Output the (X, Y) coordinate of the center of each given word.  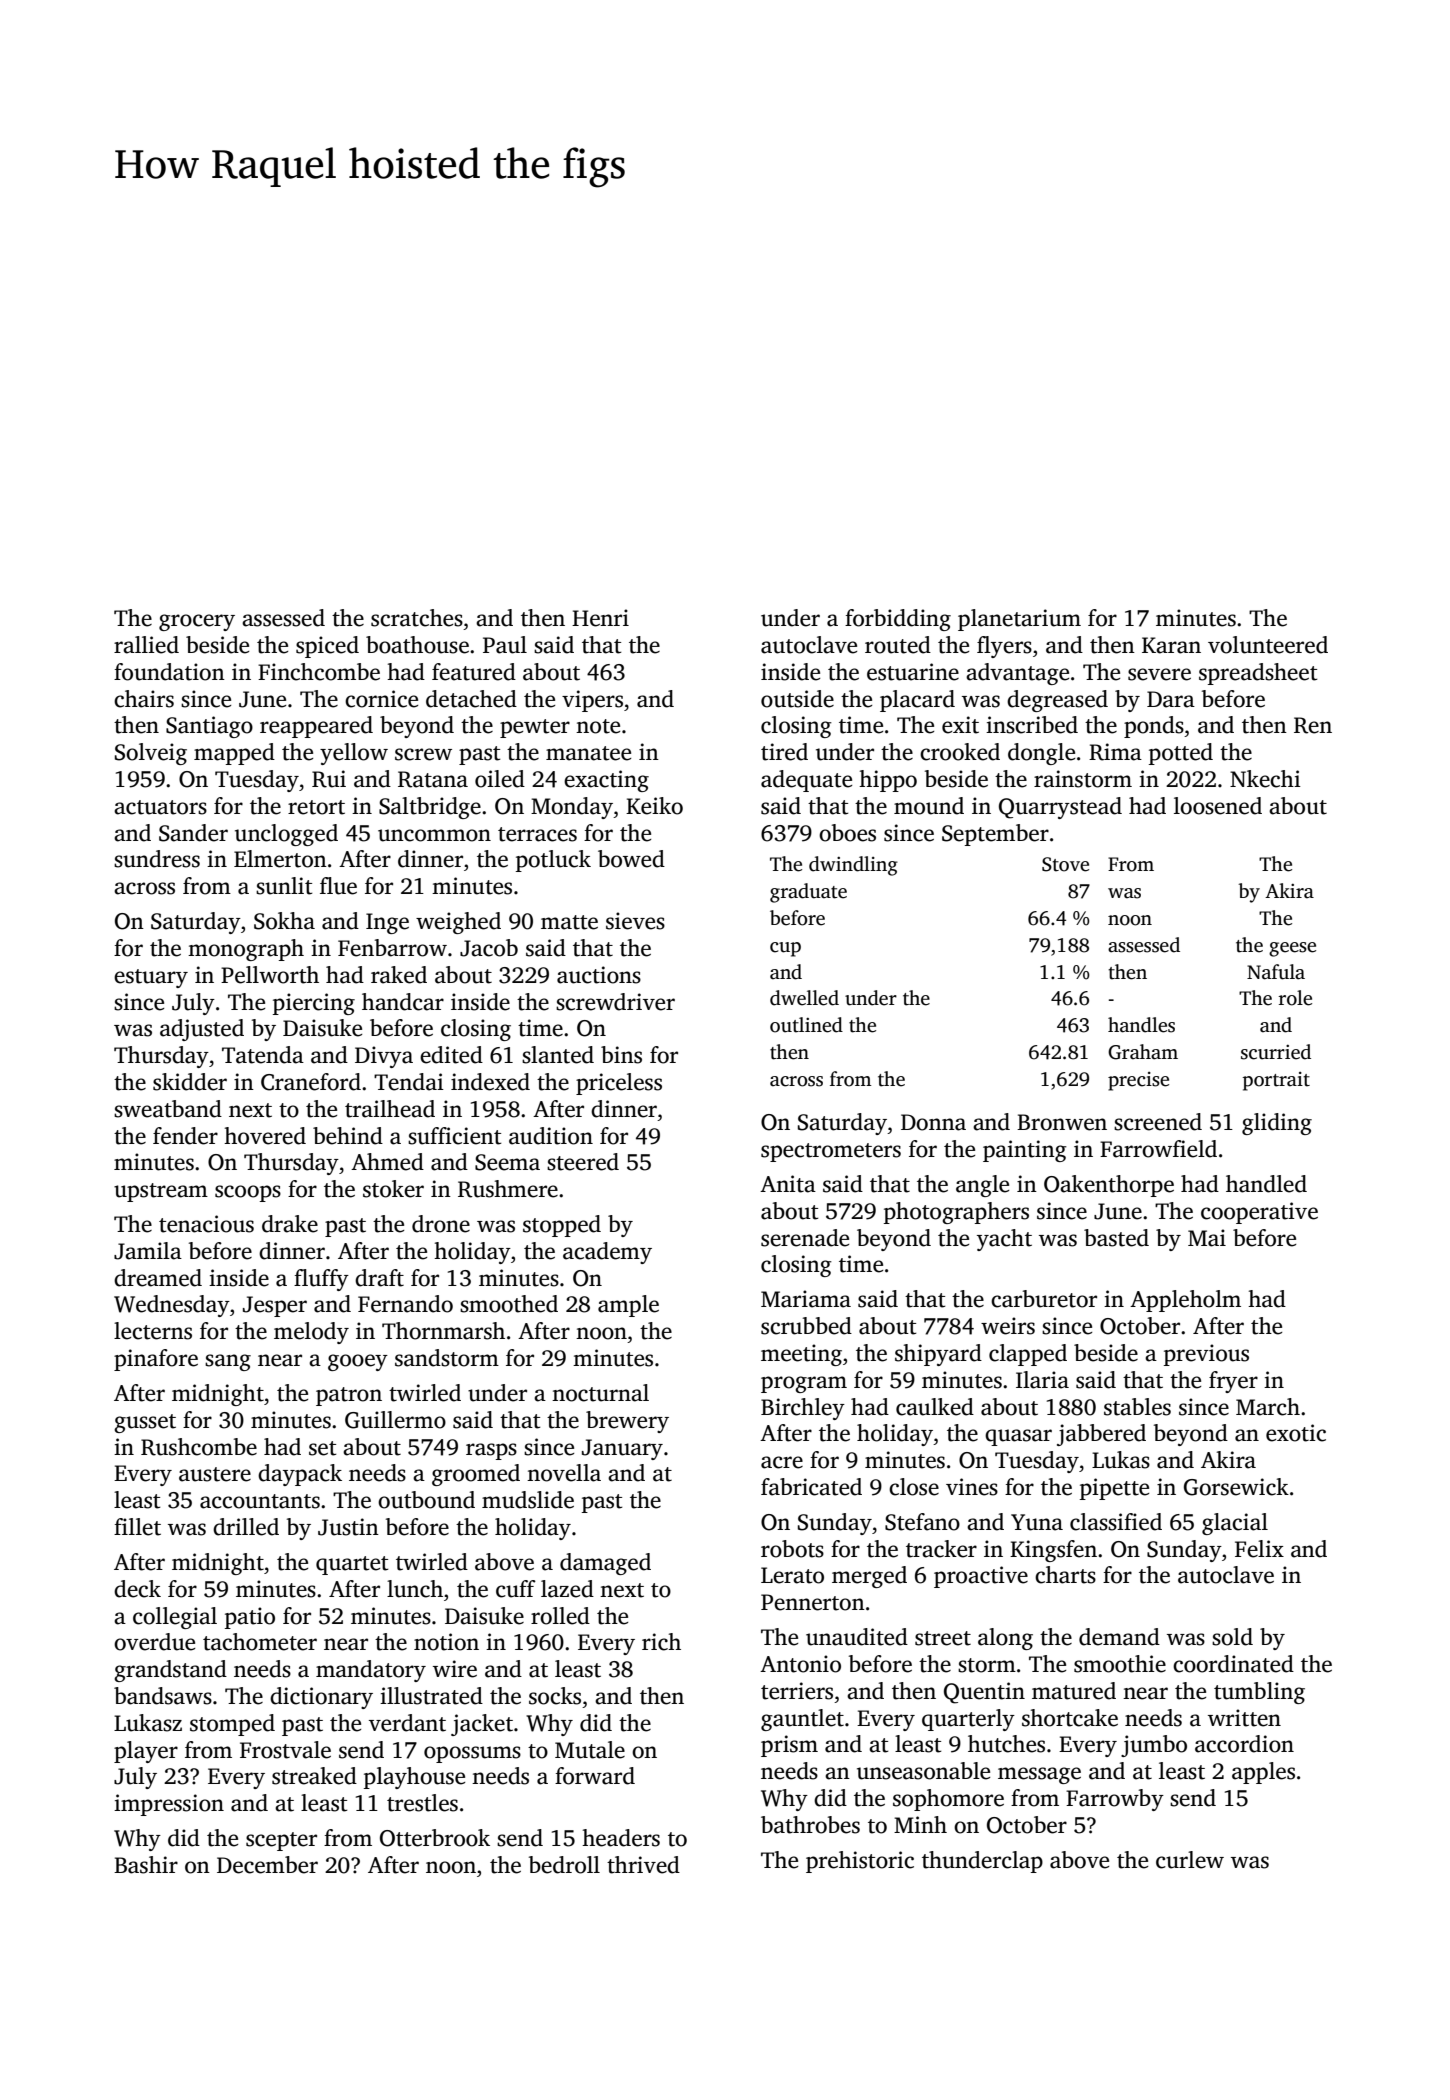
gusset (145, 1423)
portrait (1276, 1081)
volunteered (1268, 645)
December (267, 1865)
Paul (505, 645)
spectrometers (831, 1152)
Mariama (806, 1299)
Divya (384, 1057)
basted (1116, 1238)
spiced (327, 647)
